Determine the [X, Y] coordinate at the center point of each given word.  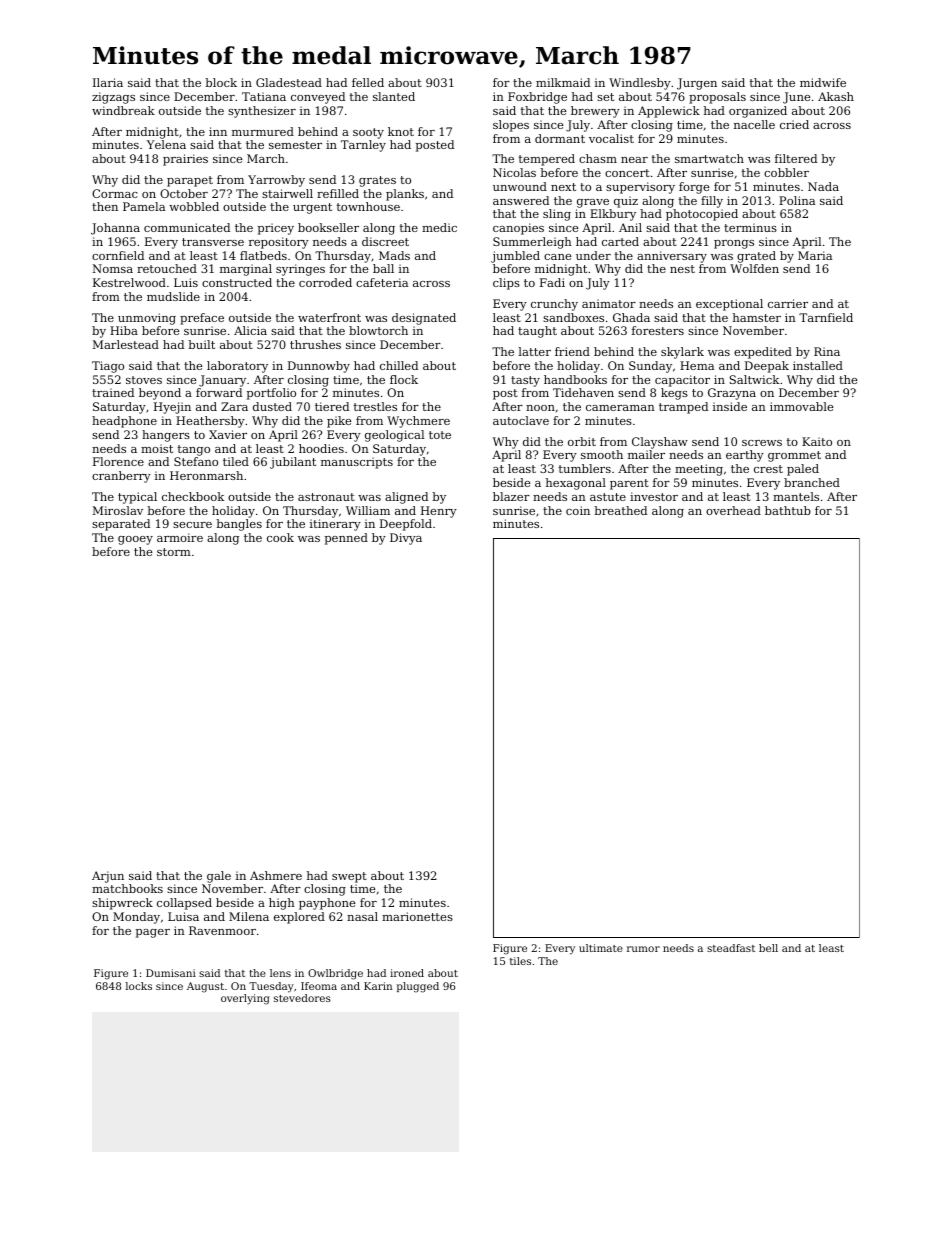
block [221, 82]
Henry [439, 512]
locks [139, 986]
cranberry [121, 477]
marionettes [417, 916]
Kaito [817, 441]
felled [368, 82]
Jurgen [697, 84]
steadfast [731, 948]
